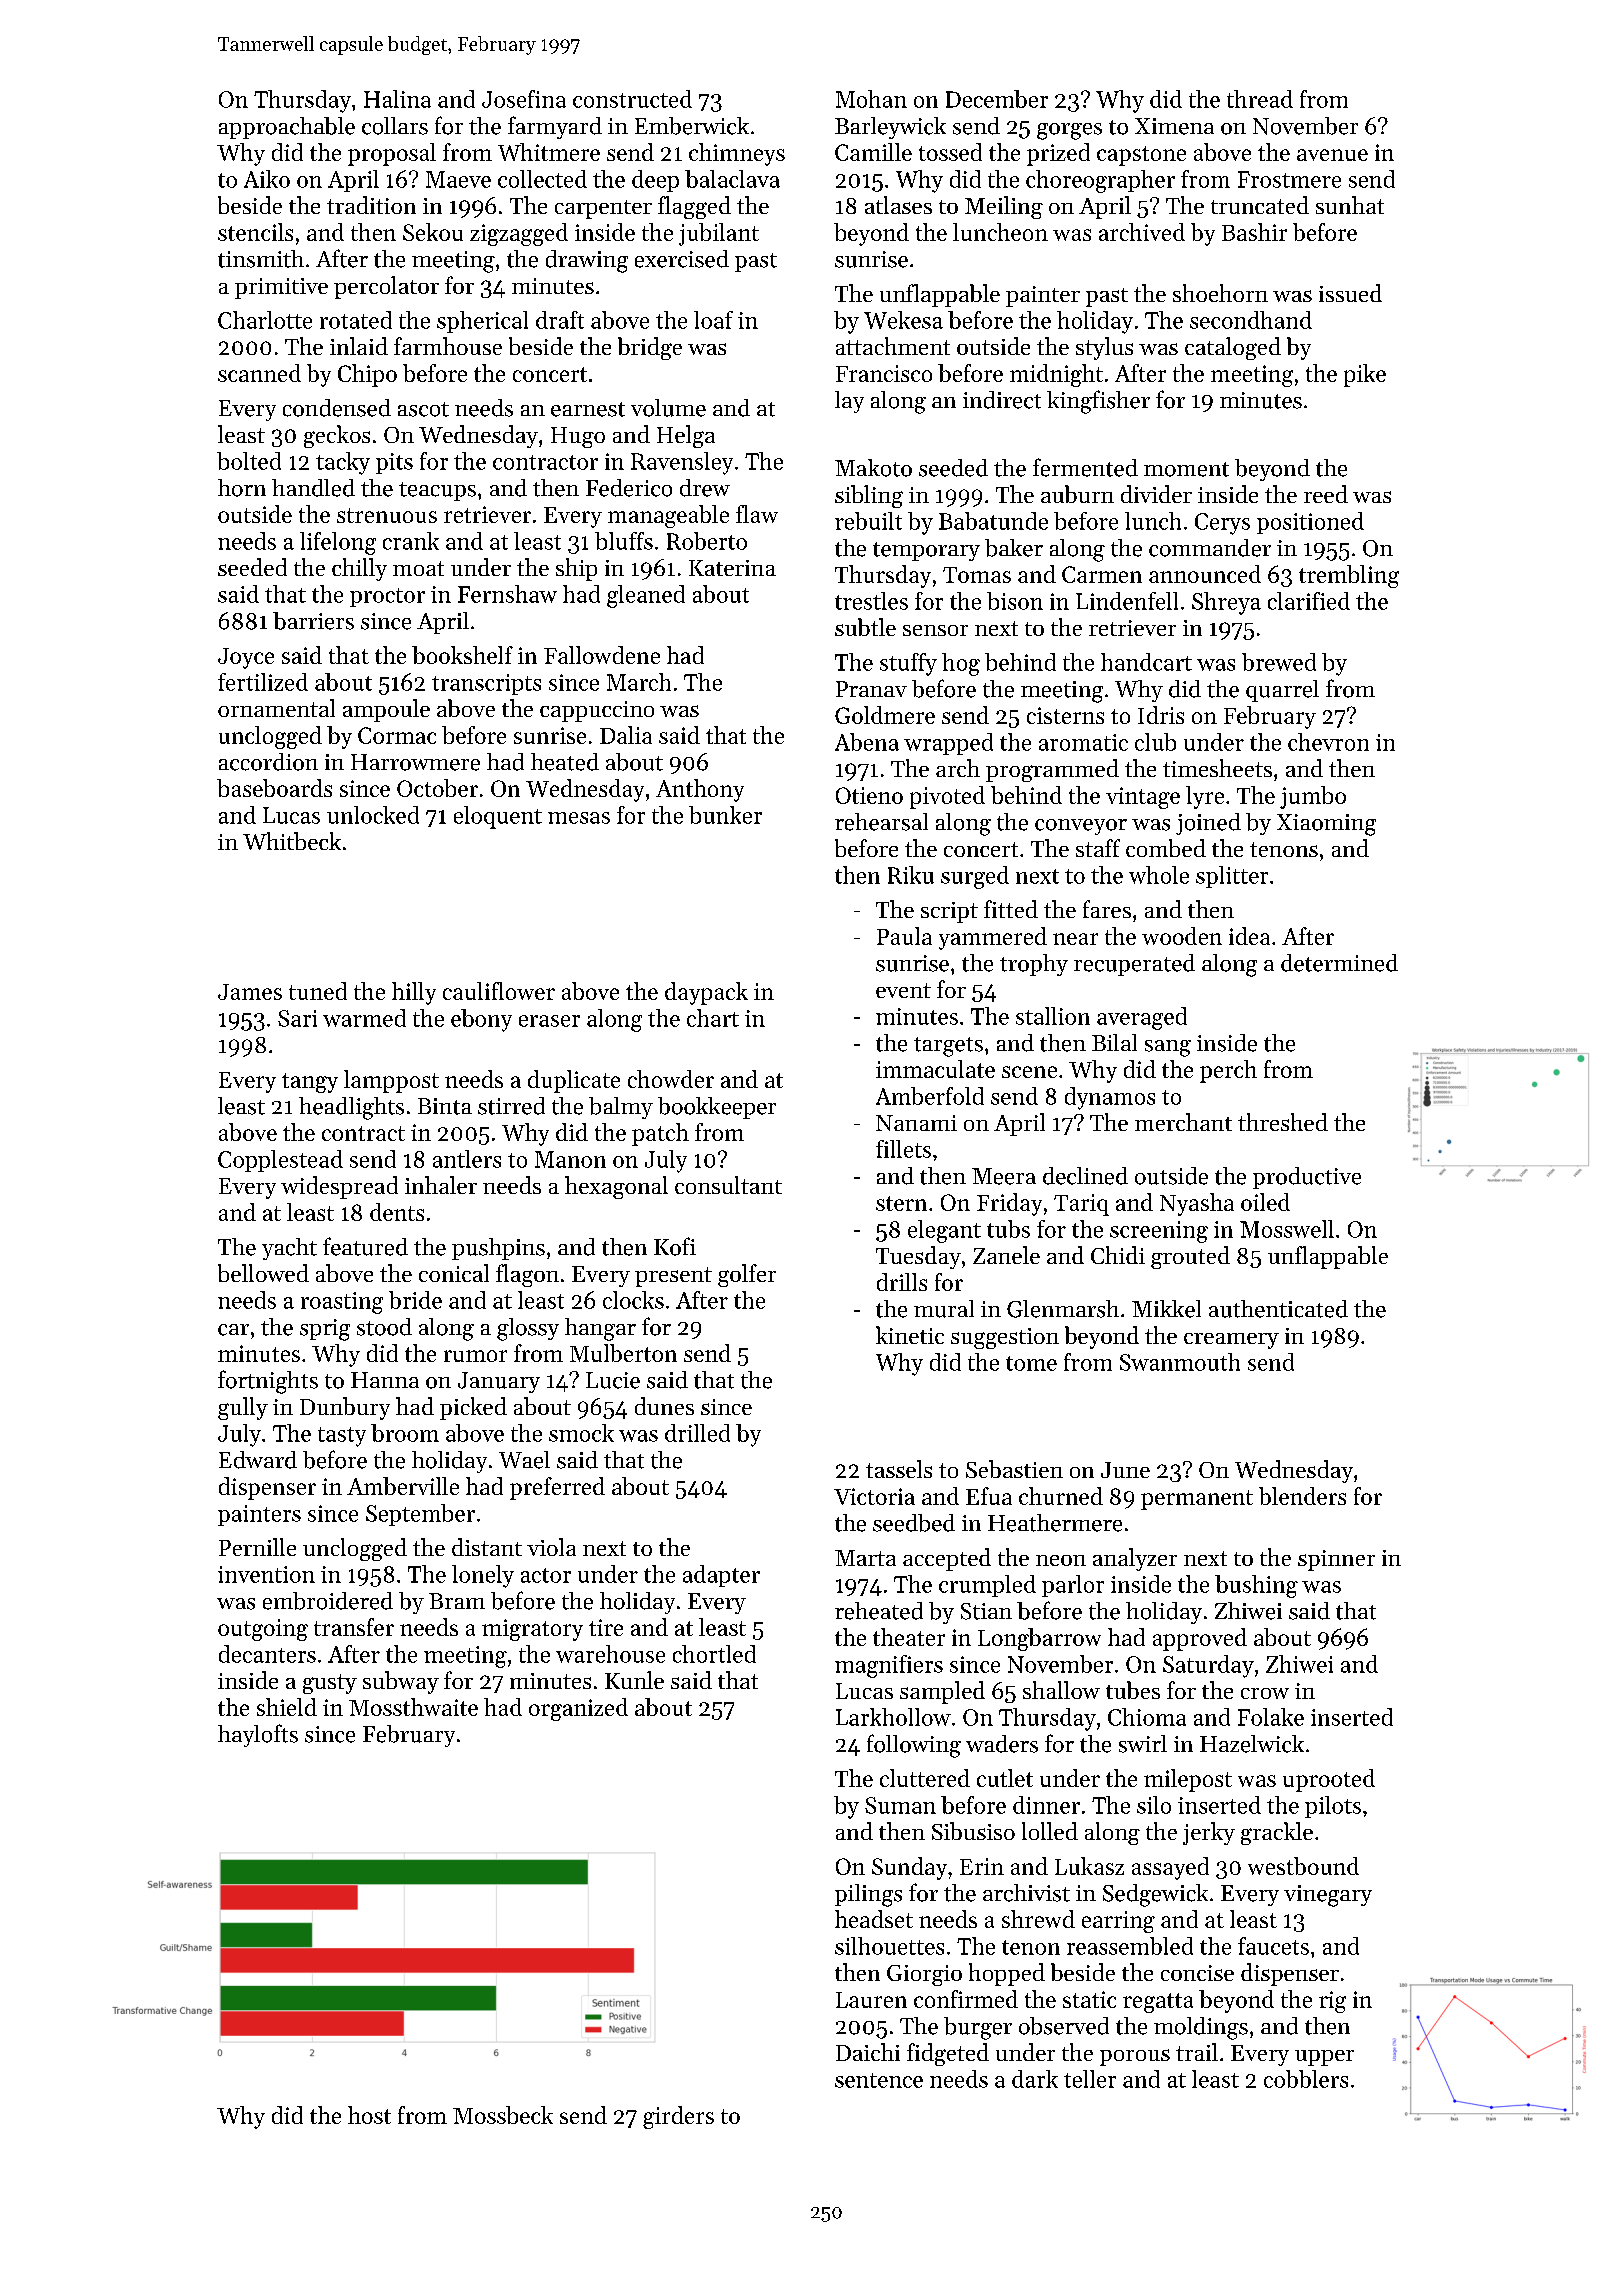 This document has width=1620, height=2292. I want to click on approachable, so click(287, 128).
